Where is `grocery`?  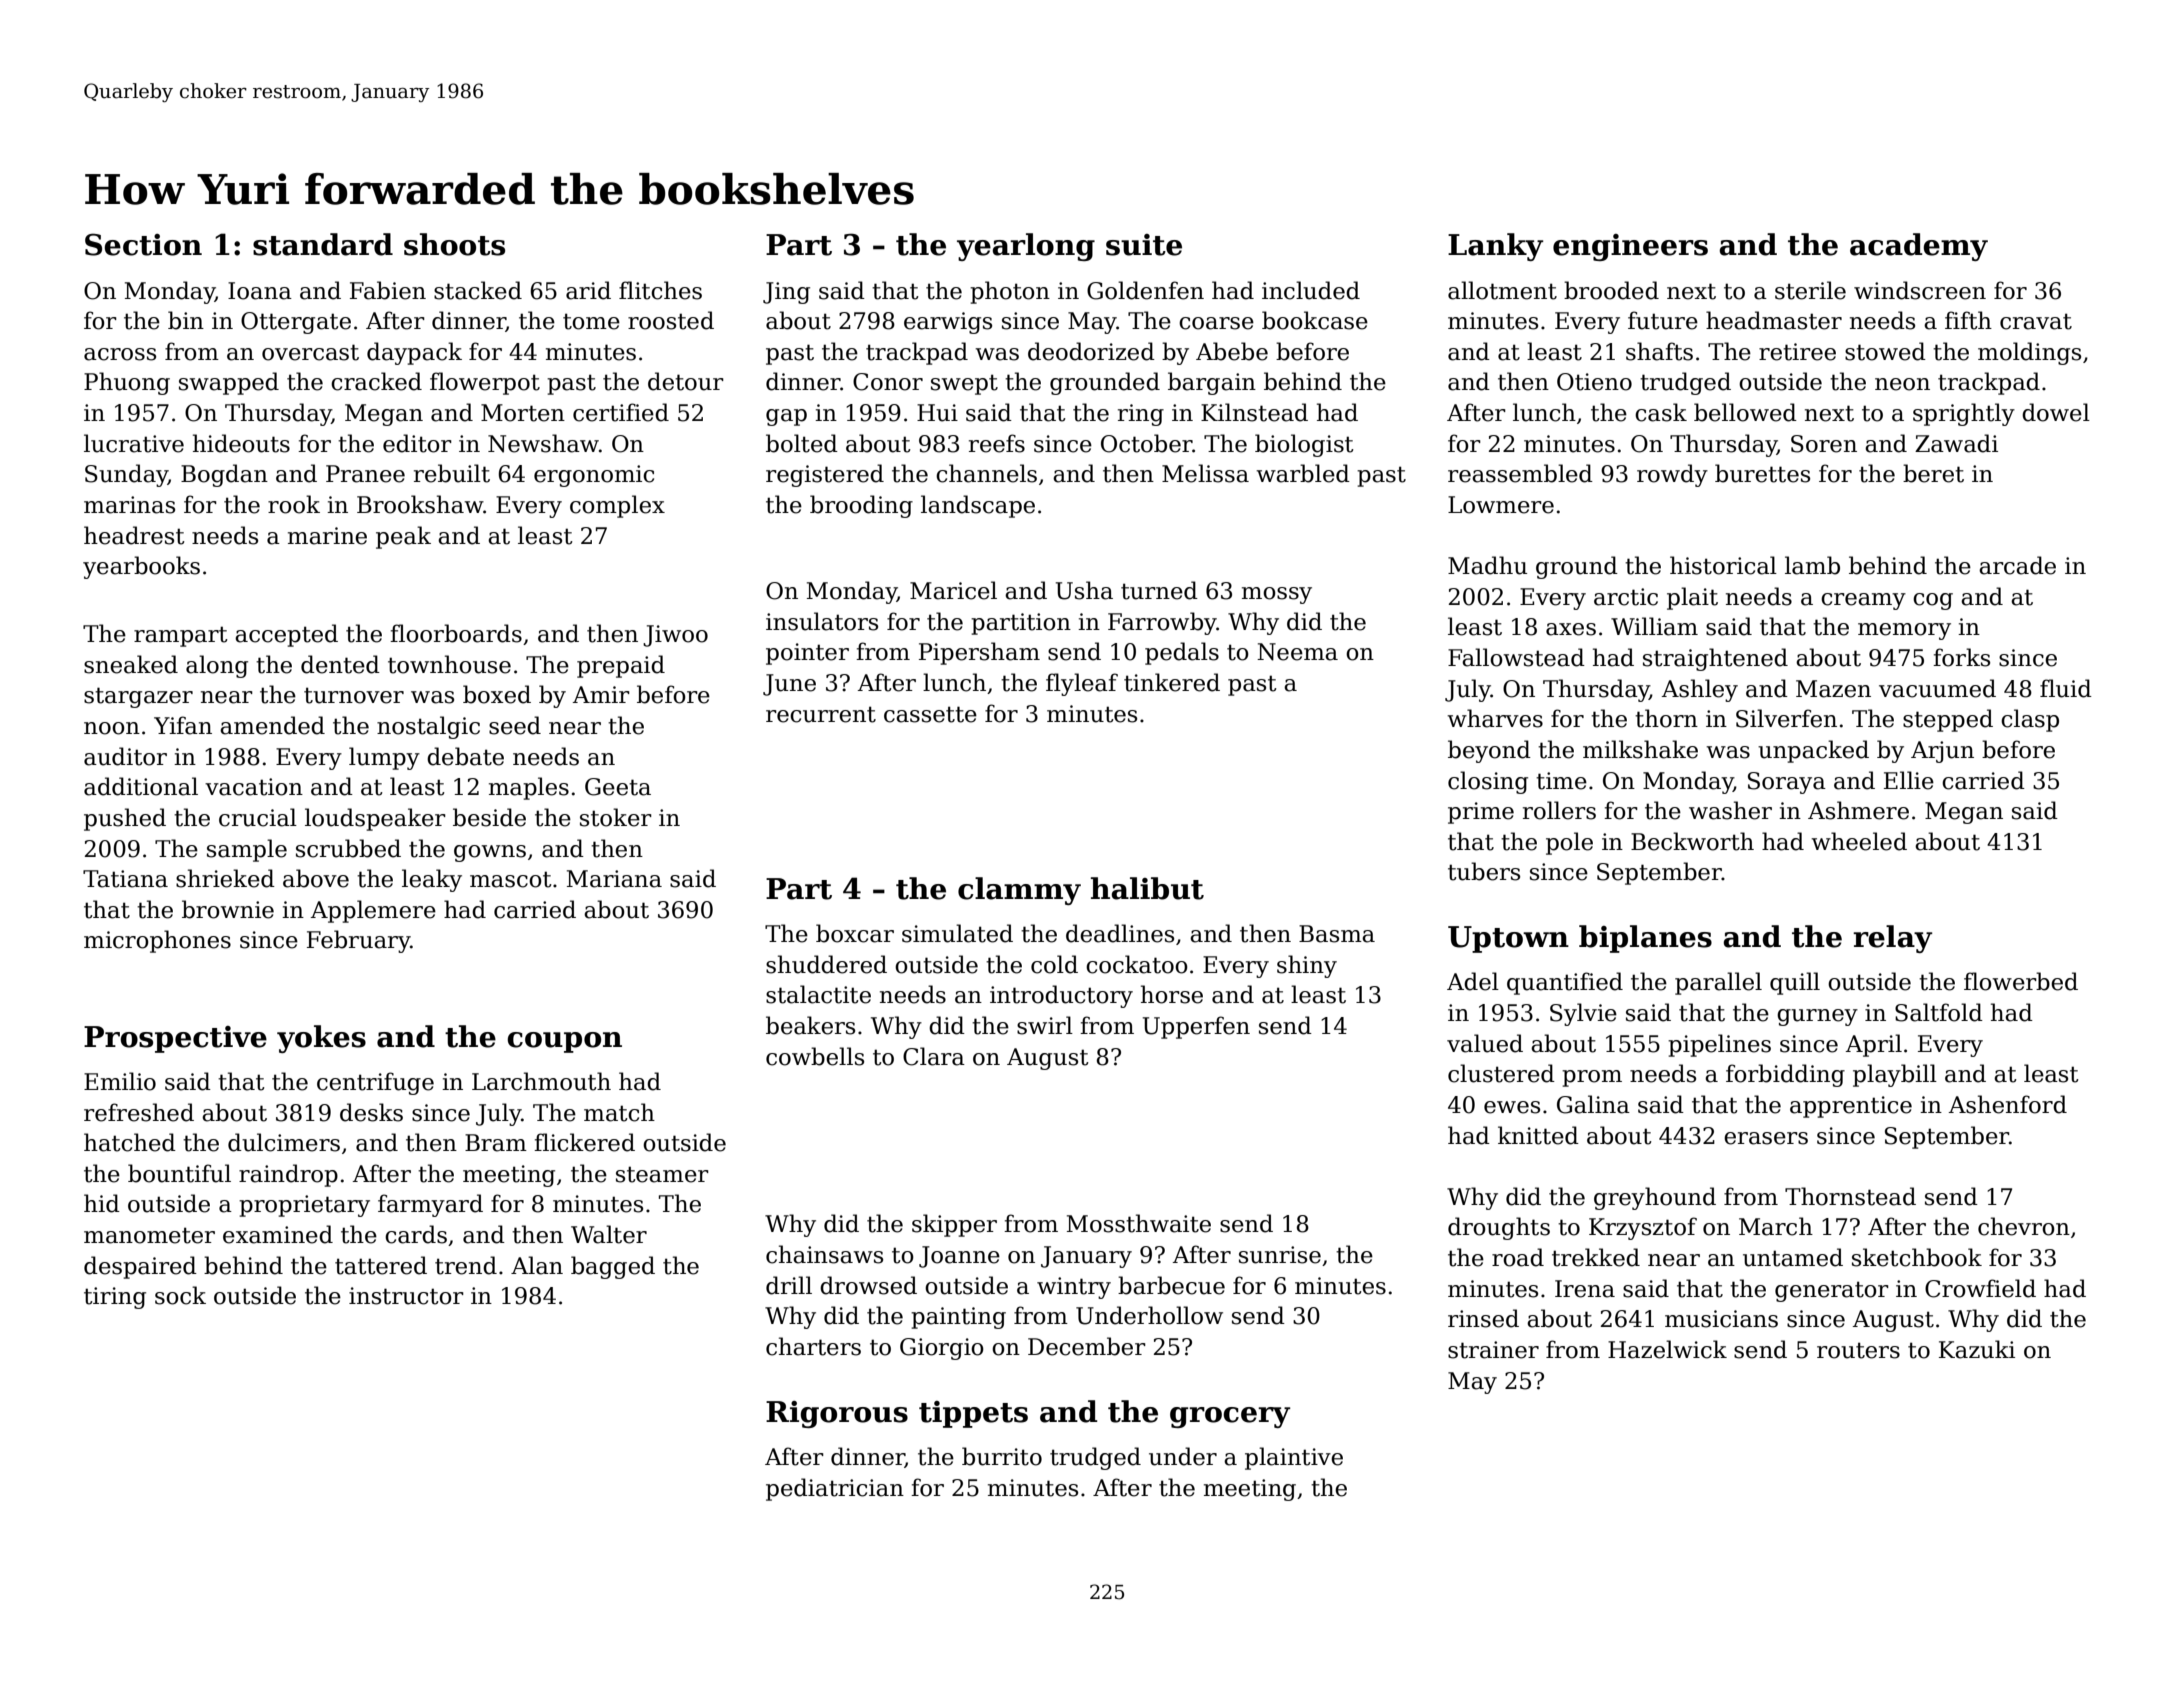 grocery is located at coordinates (1230, 1417).
